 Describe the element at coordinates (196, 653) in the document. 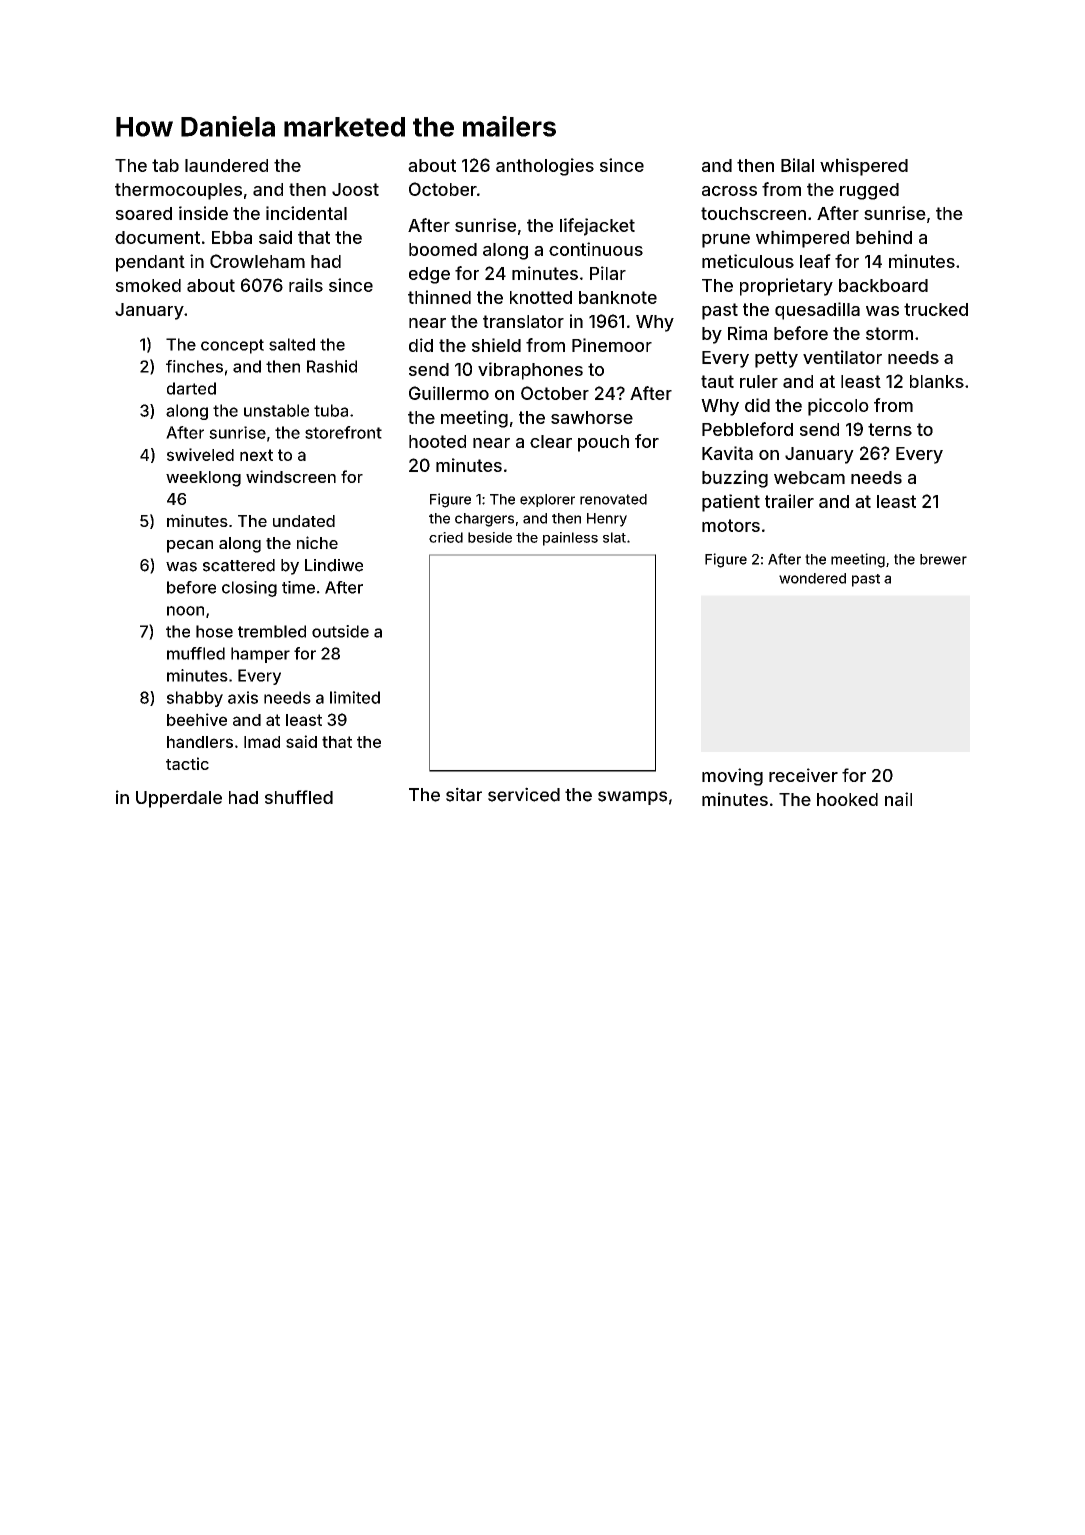

I see `muffled` at that location.
